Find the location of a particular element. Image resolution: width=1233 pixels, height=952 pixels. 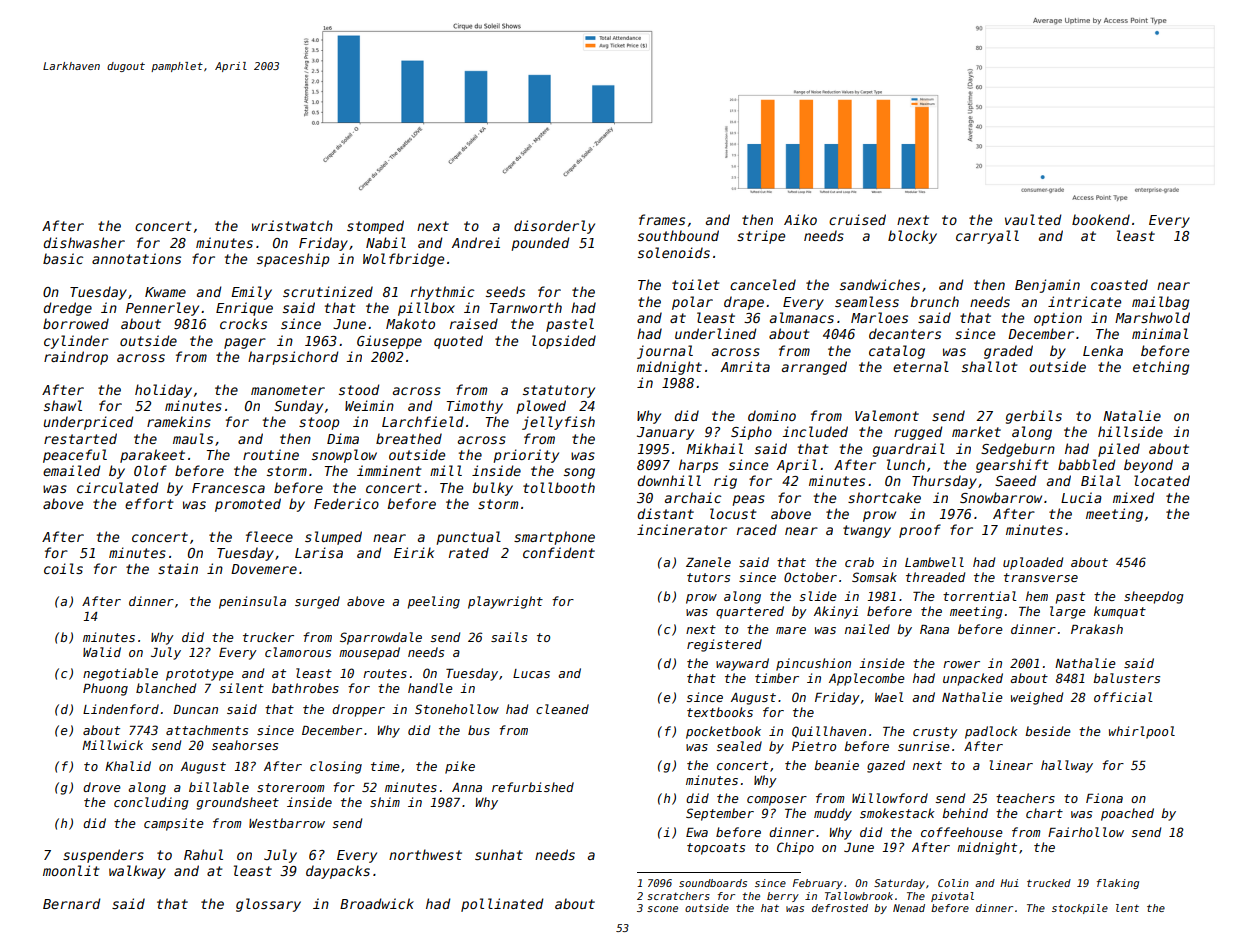

clamorous is located at coordinates (298, 652).
